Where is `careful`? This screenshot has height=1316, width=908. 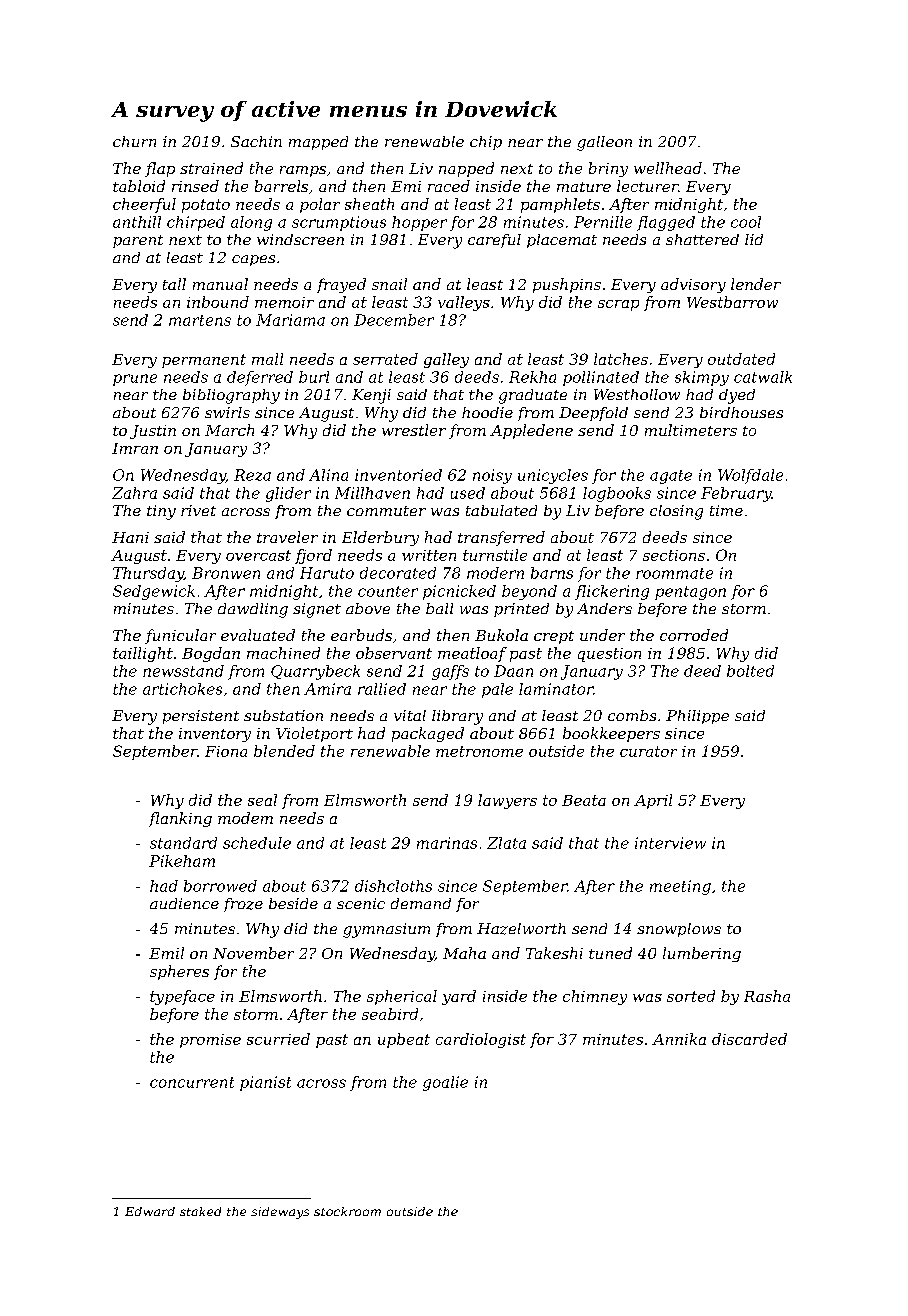
careful is located at coordinates (494, 241).
